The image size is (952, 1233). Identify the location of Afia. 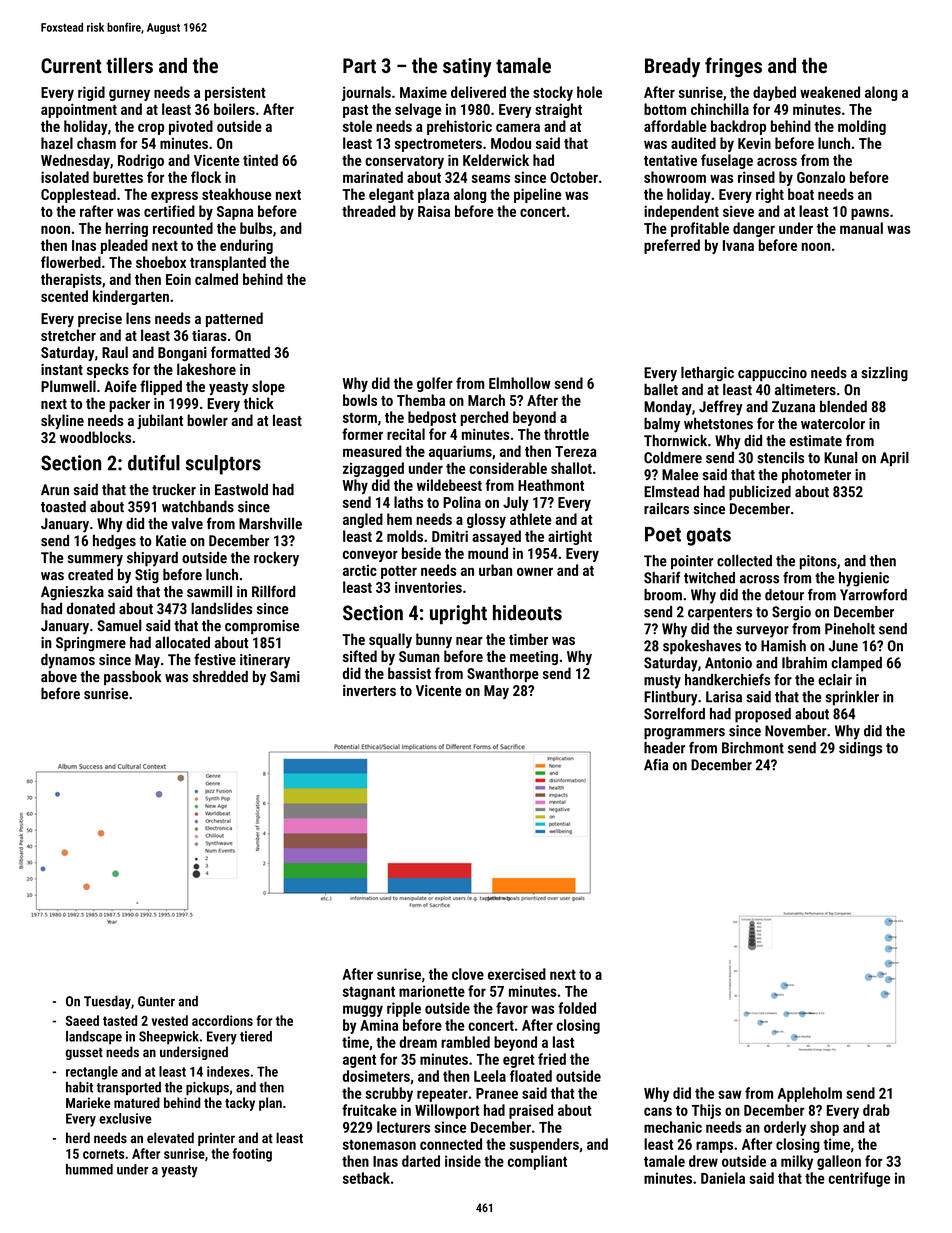
(656, 764).
